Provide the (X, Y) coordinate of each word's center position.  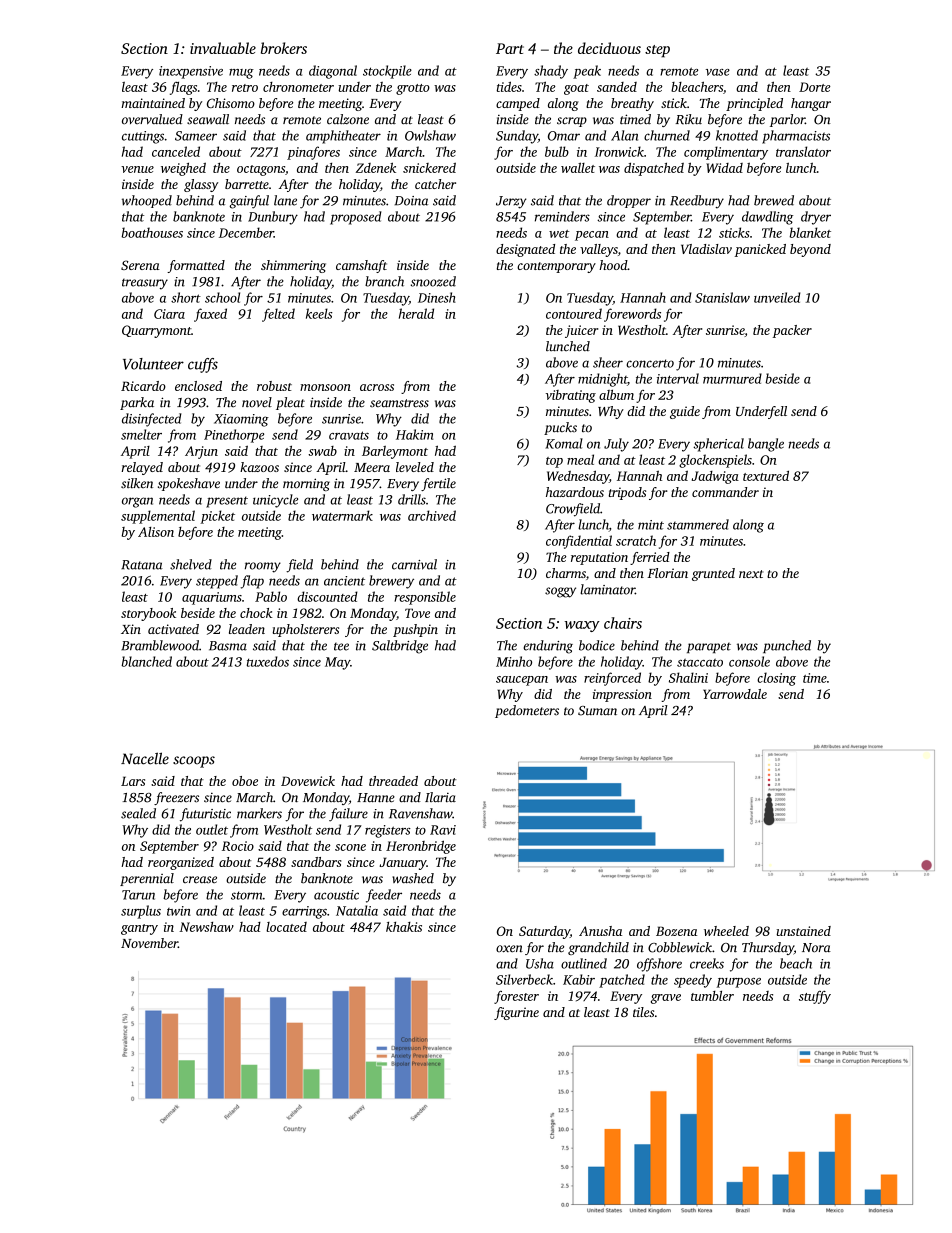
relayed (142, 468)
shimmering (293, 266)
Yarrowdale (735, 694)
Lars (133, 781)
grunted (713, 574)
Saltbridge (400, 647)
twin (179, 911)
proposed (356, 218)
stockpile (387, 72)
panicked (760, 250)
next (751, 574)
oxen (509, 949)
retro (245, 88)
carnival (414, 564)
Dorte (814, 87)
